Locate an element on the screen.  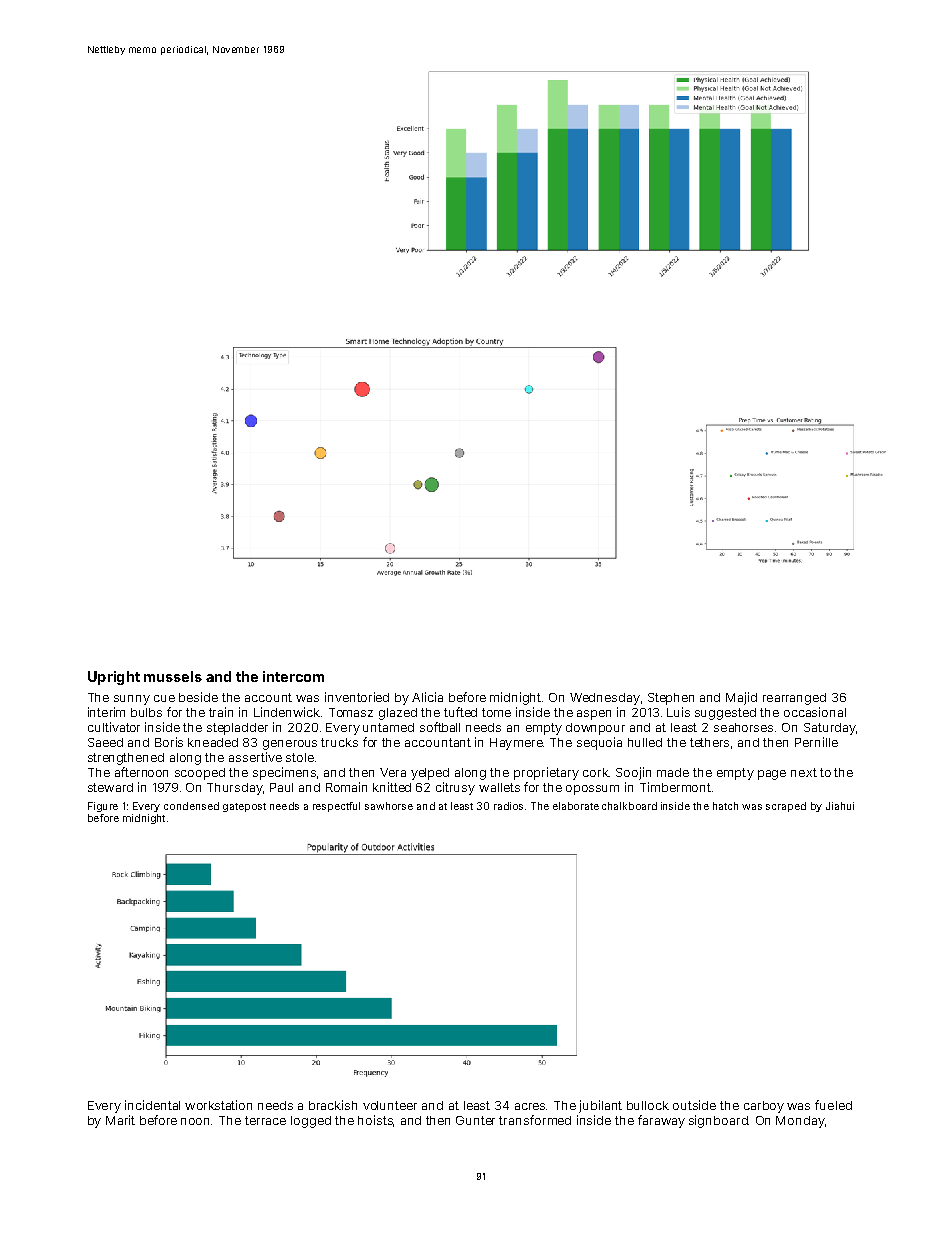
outside is located at coordinates (694, 1105).
